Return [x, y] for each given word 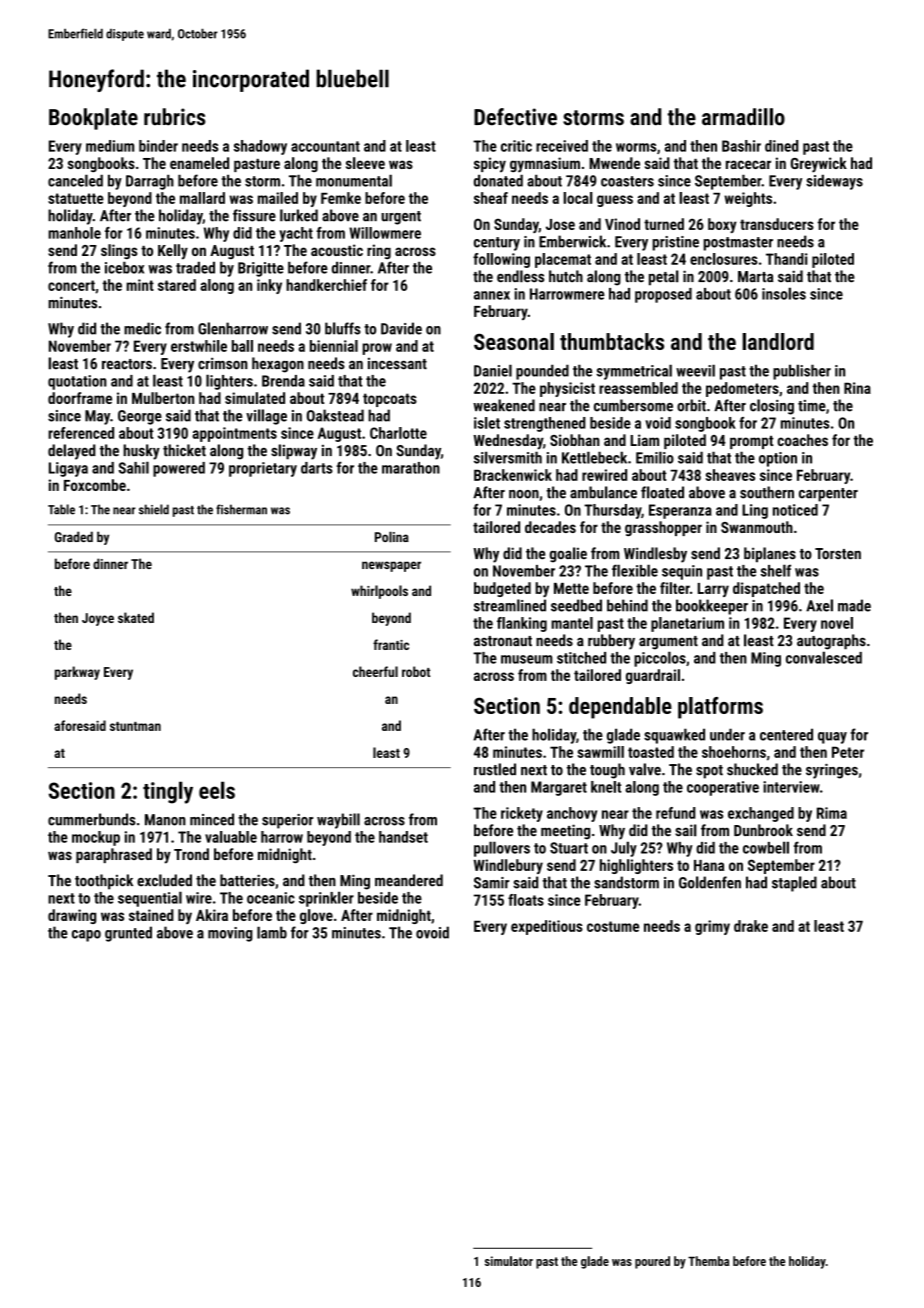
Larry [713, 590]
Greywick [819, 165]
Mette [571, 588]
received [562, 146]
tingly [168, 792]
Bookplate [93, 119]
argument [668, 643]
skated [136, 617]
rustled [495, 769]
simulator [509, 1261]
